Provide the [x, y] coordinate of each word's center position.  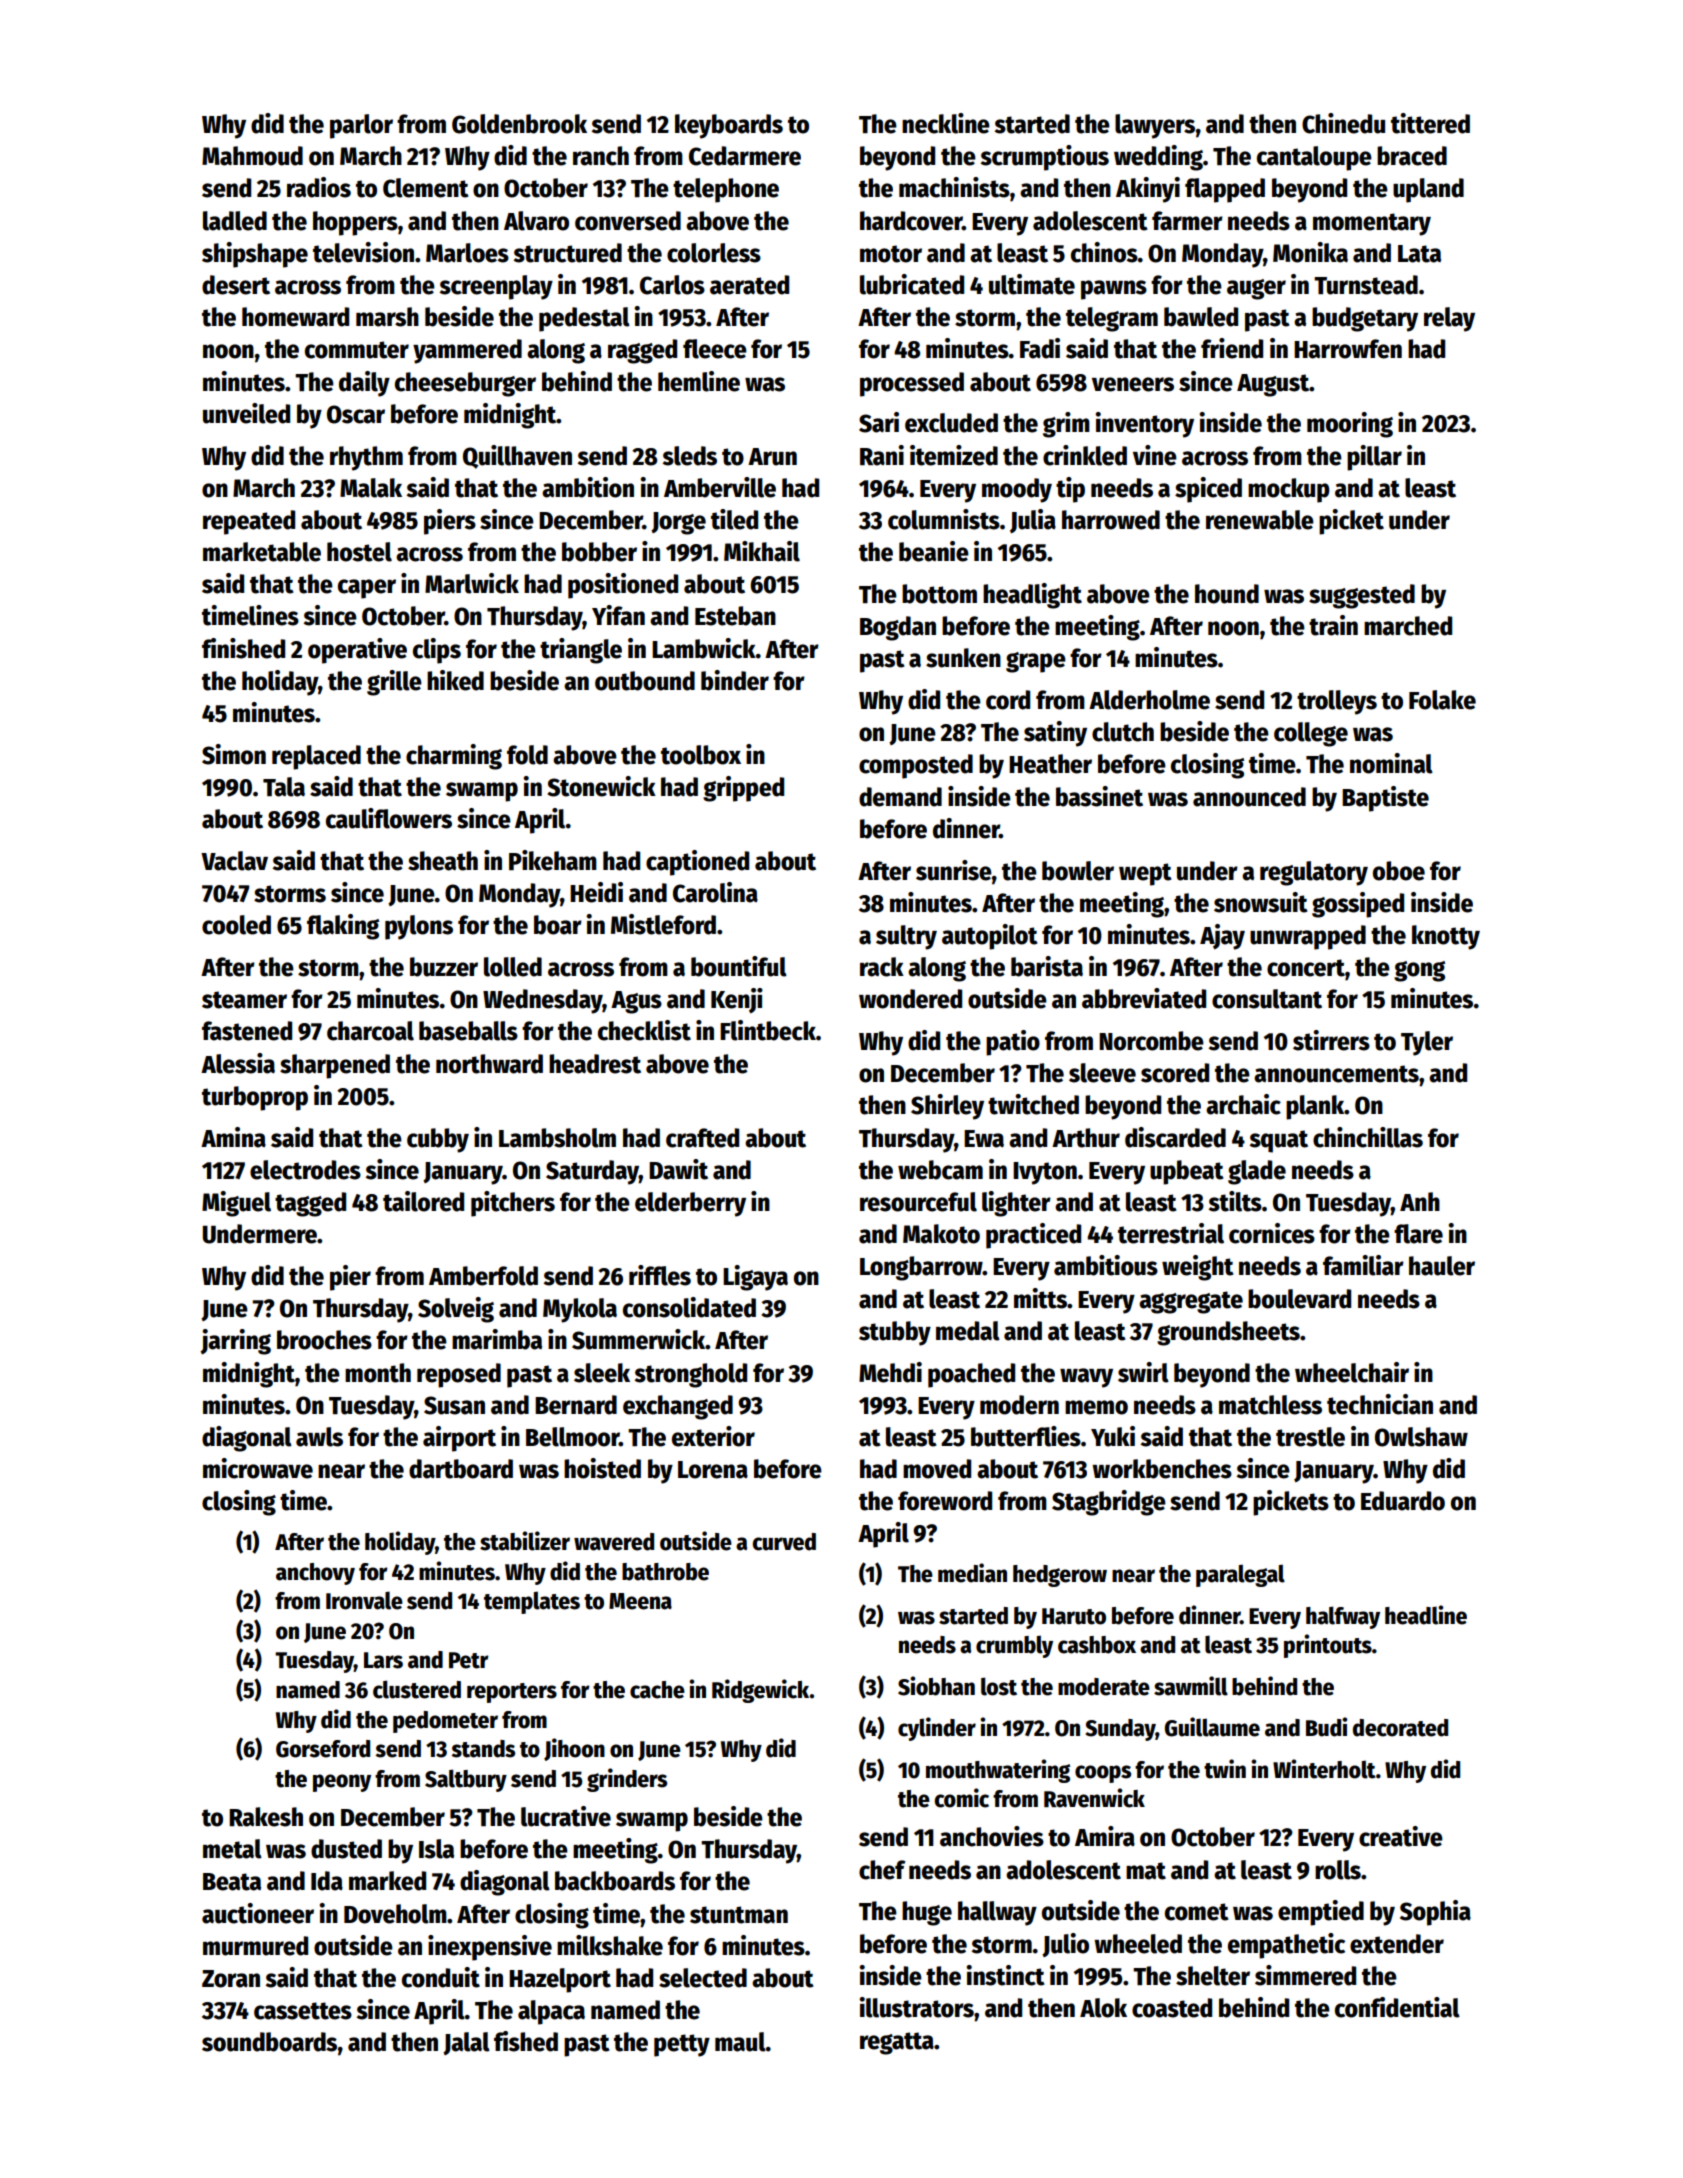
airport [459, 1439]
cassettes [303, 2011]
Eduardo [1403, 1501]
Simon [234, 754]
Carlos [672, 285]
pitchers [513, 1204]
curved [784, 1542]
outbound [645, 681]
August [1273, 385]
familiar [1363, 1265]
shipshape [255, 255]
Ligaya [755, 1278]
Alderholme [1149, 700]
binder [735, 680]
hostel [359, 552]
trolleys [1337, 702]
